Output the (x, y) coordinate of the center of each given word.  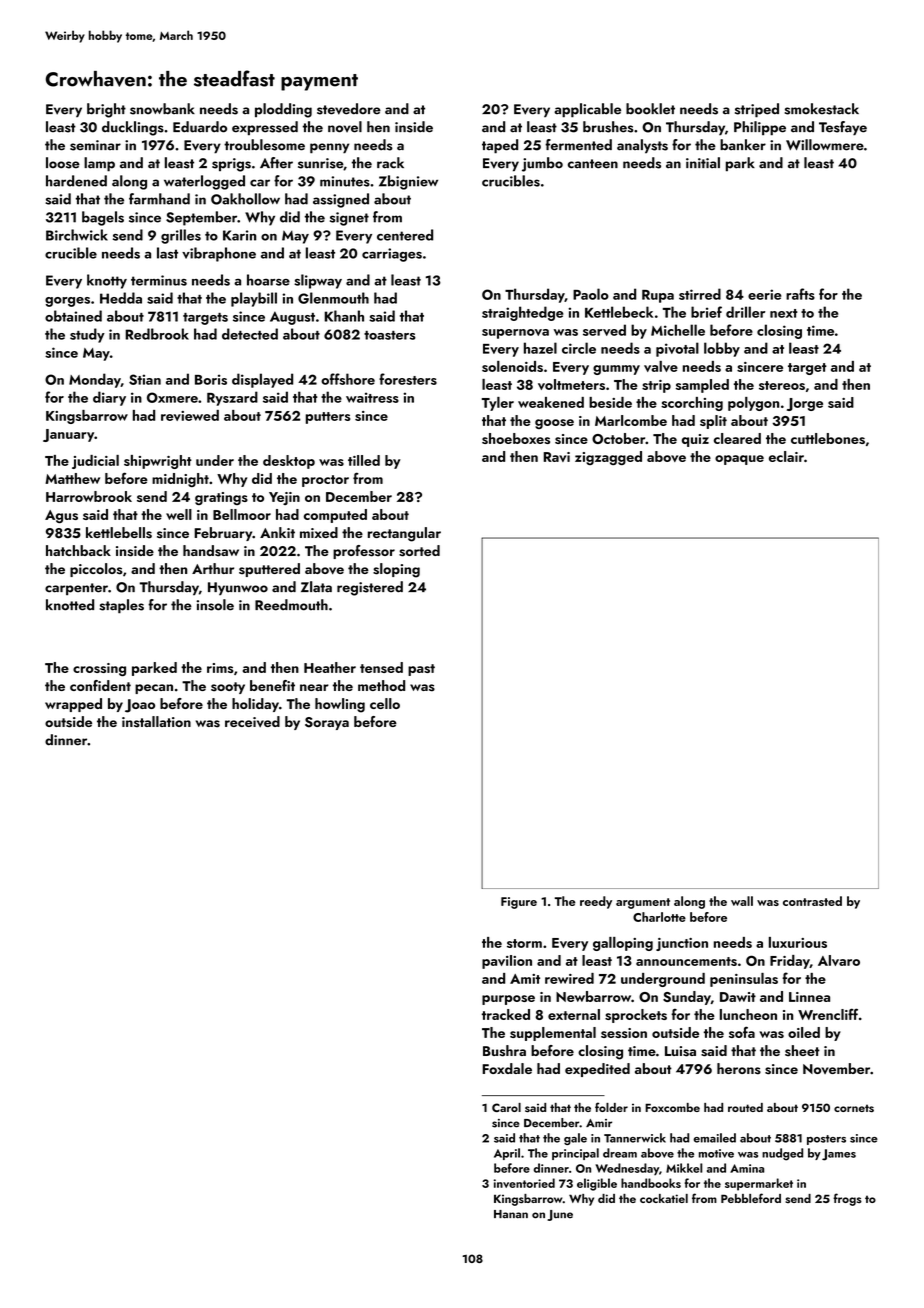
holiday (255, 705)
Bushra (504, 1051)
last (167, 253)
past (421, 670)
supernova (515, 334)
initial (703, 163)
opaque (739, 460)
